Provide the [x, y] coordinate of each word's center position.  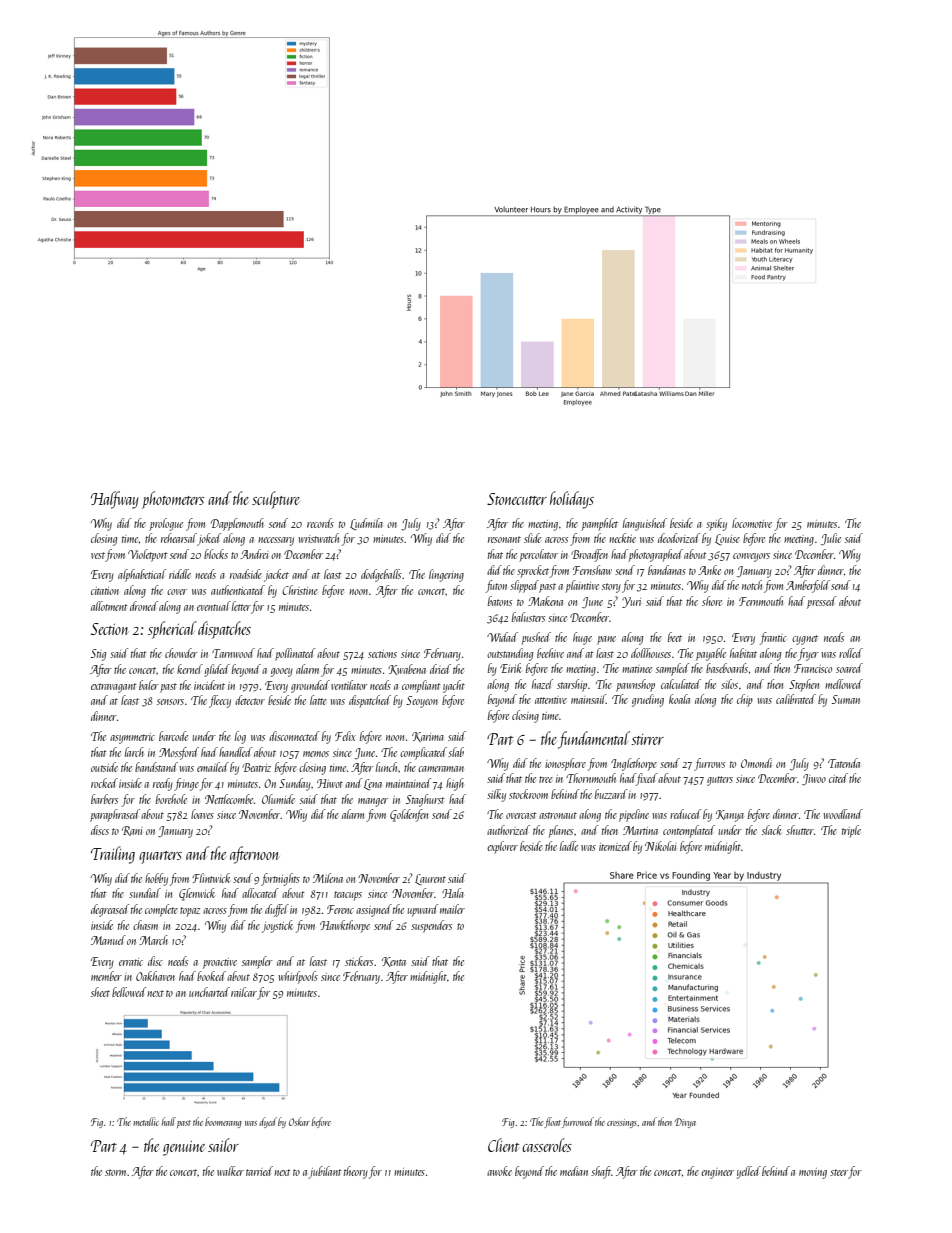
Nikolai [660, 846]
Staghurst [425, 800]
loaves [202, 814]
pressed [821, 602]
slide [532, 538]
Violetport [148, 555]
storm [116, 1172]
